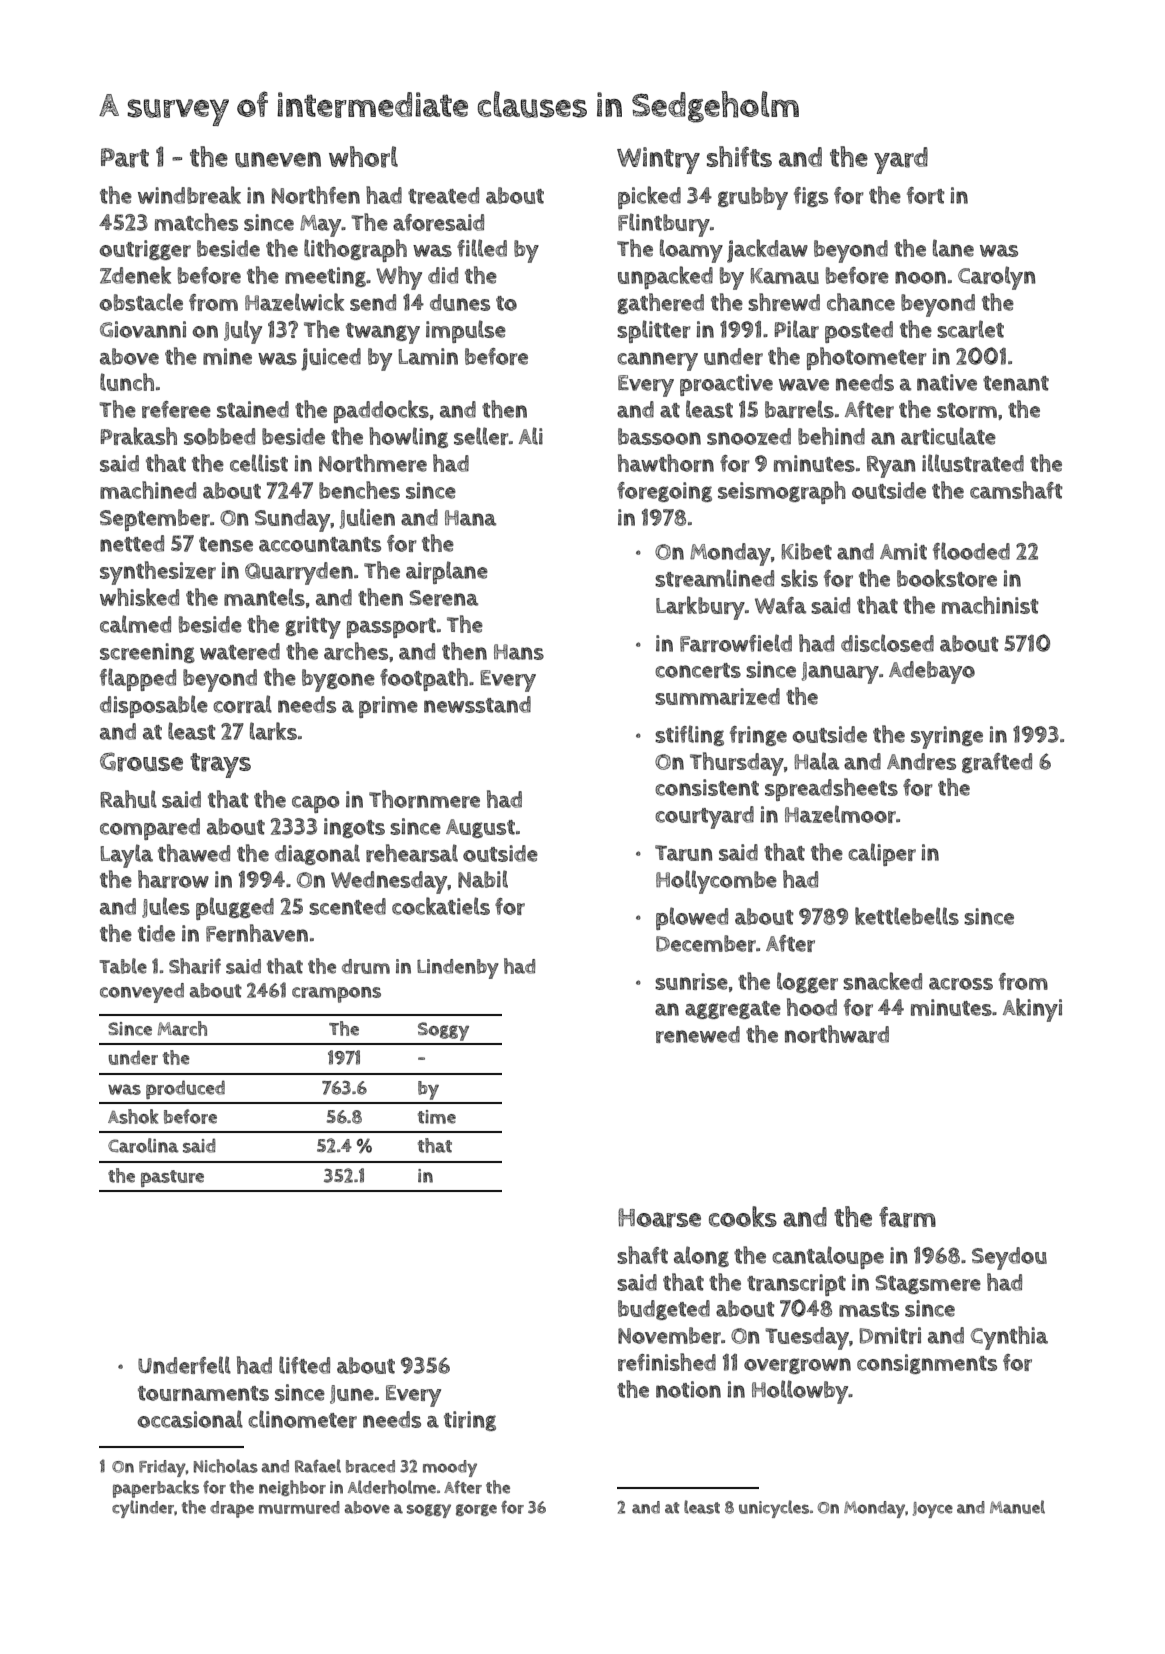  I want to click on time, so click(437, 1117).
